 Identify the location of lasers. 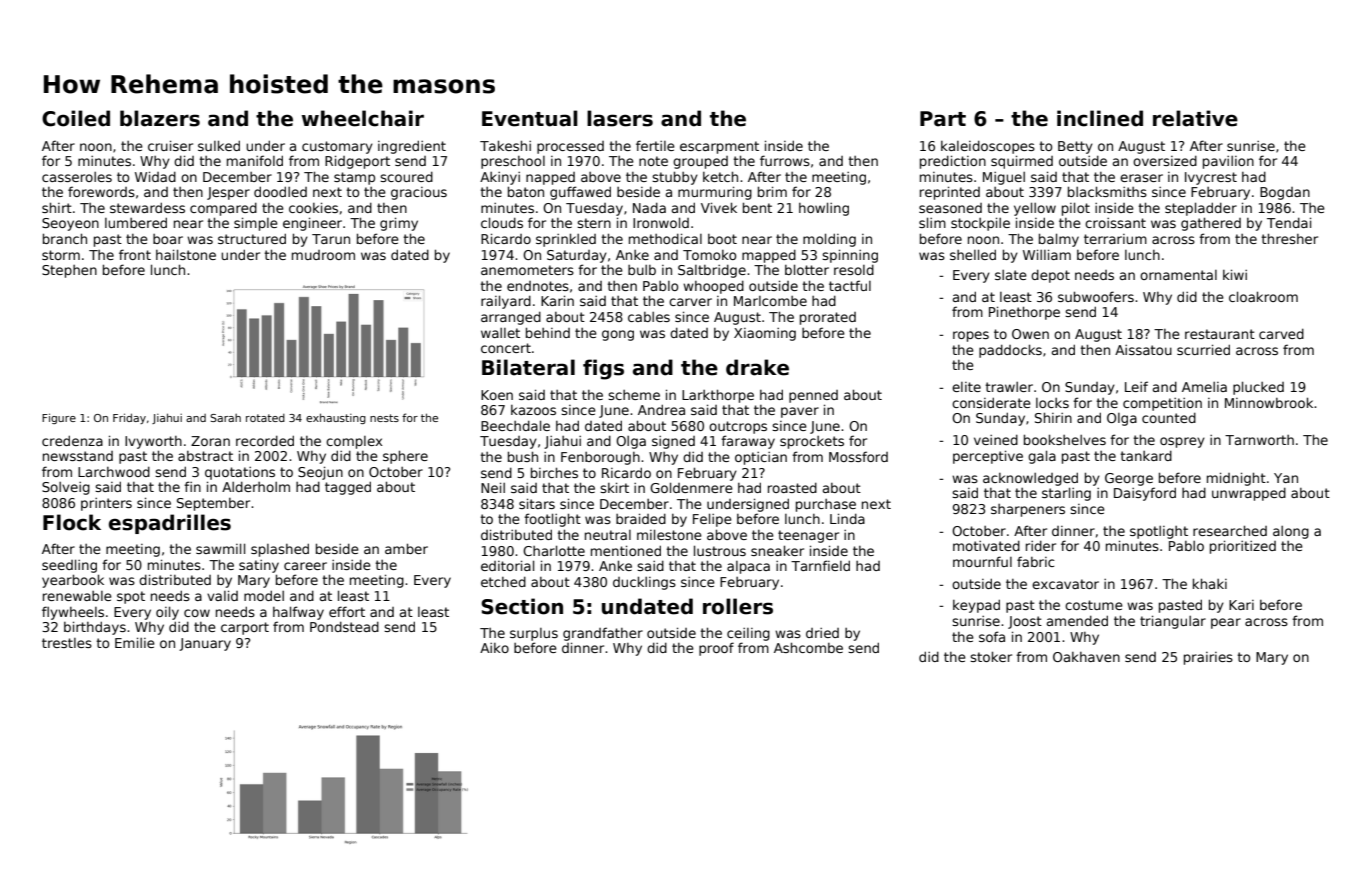
(620, 118).
